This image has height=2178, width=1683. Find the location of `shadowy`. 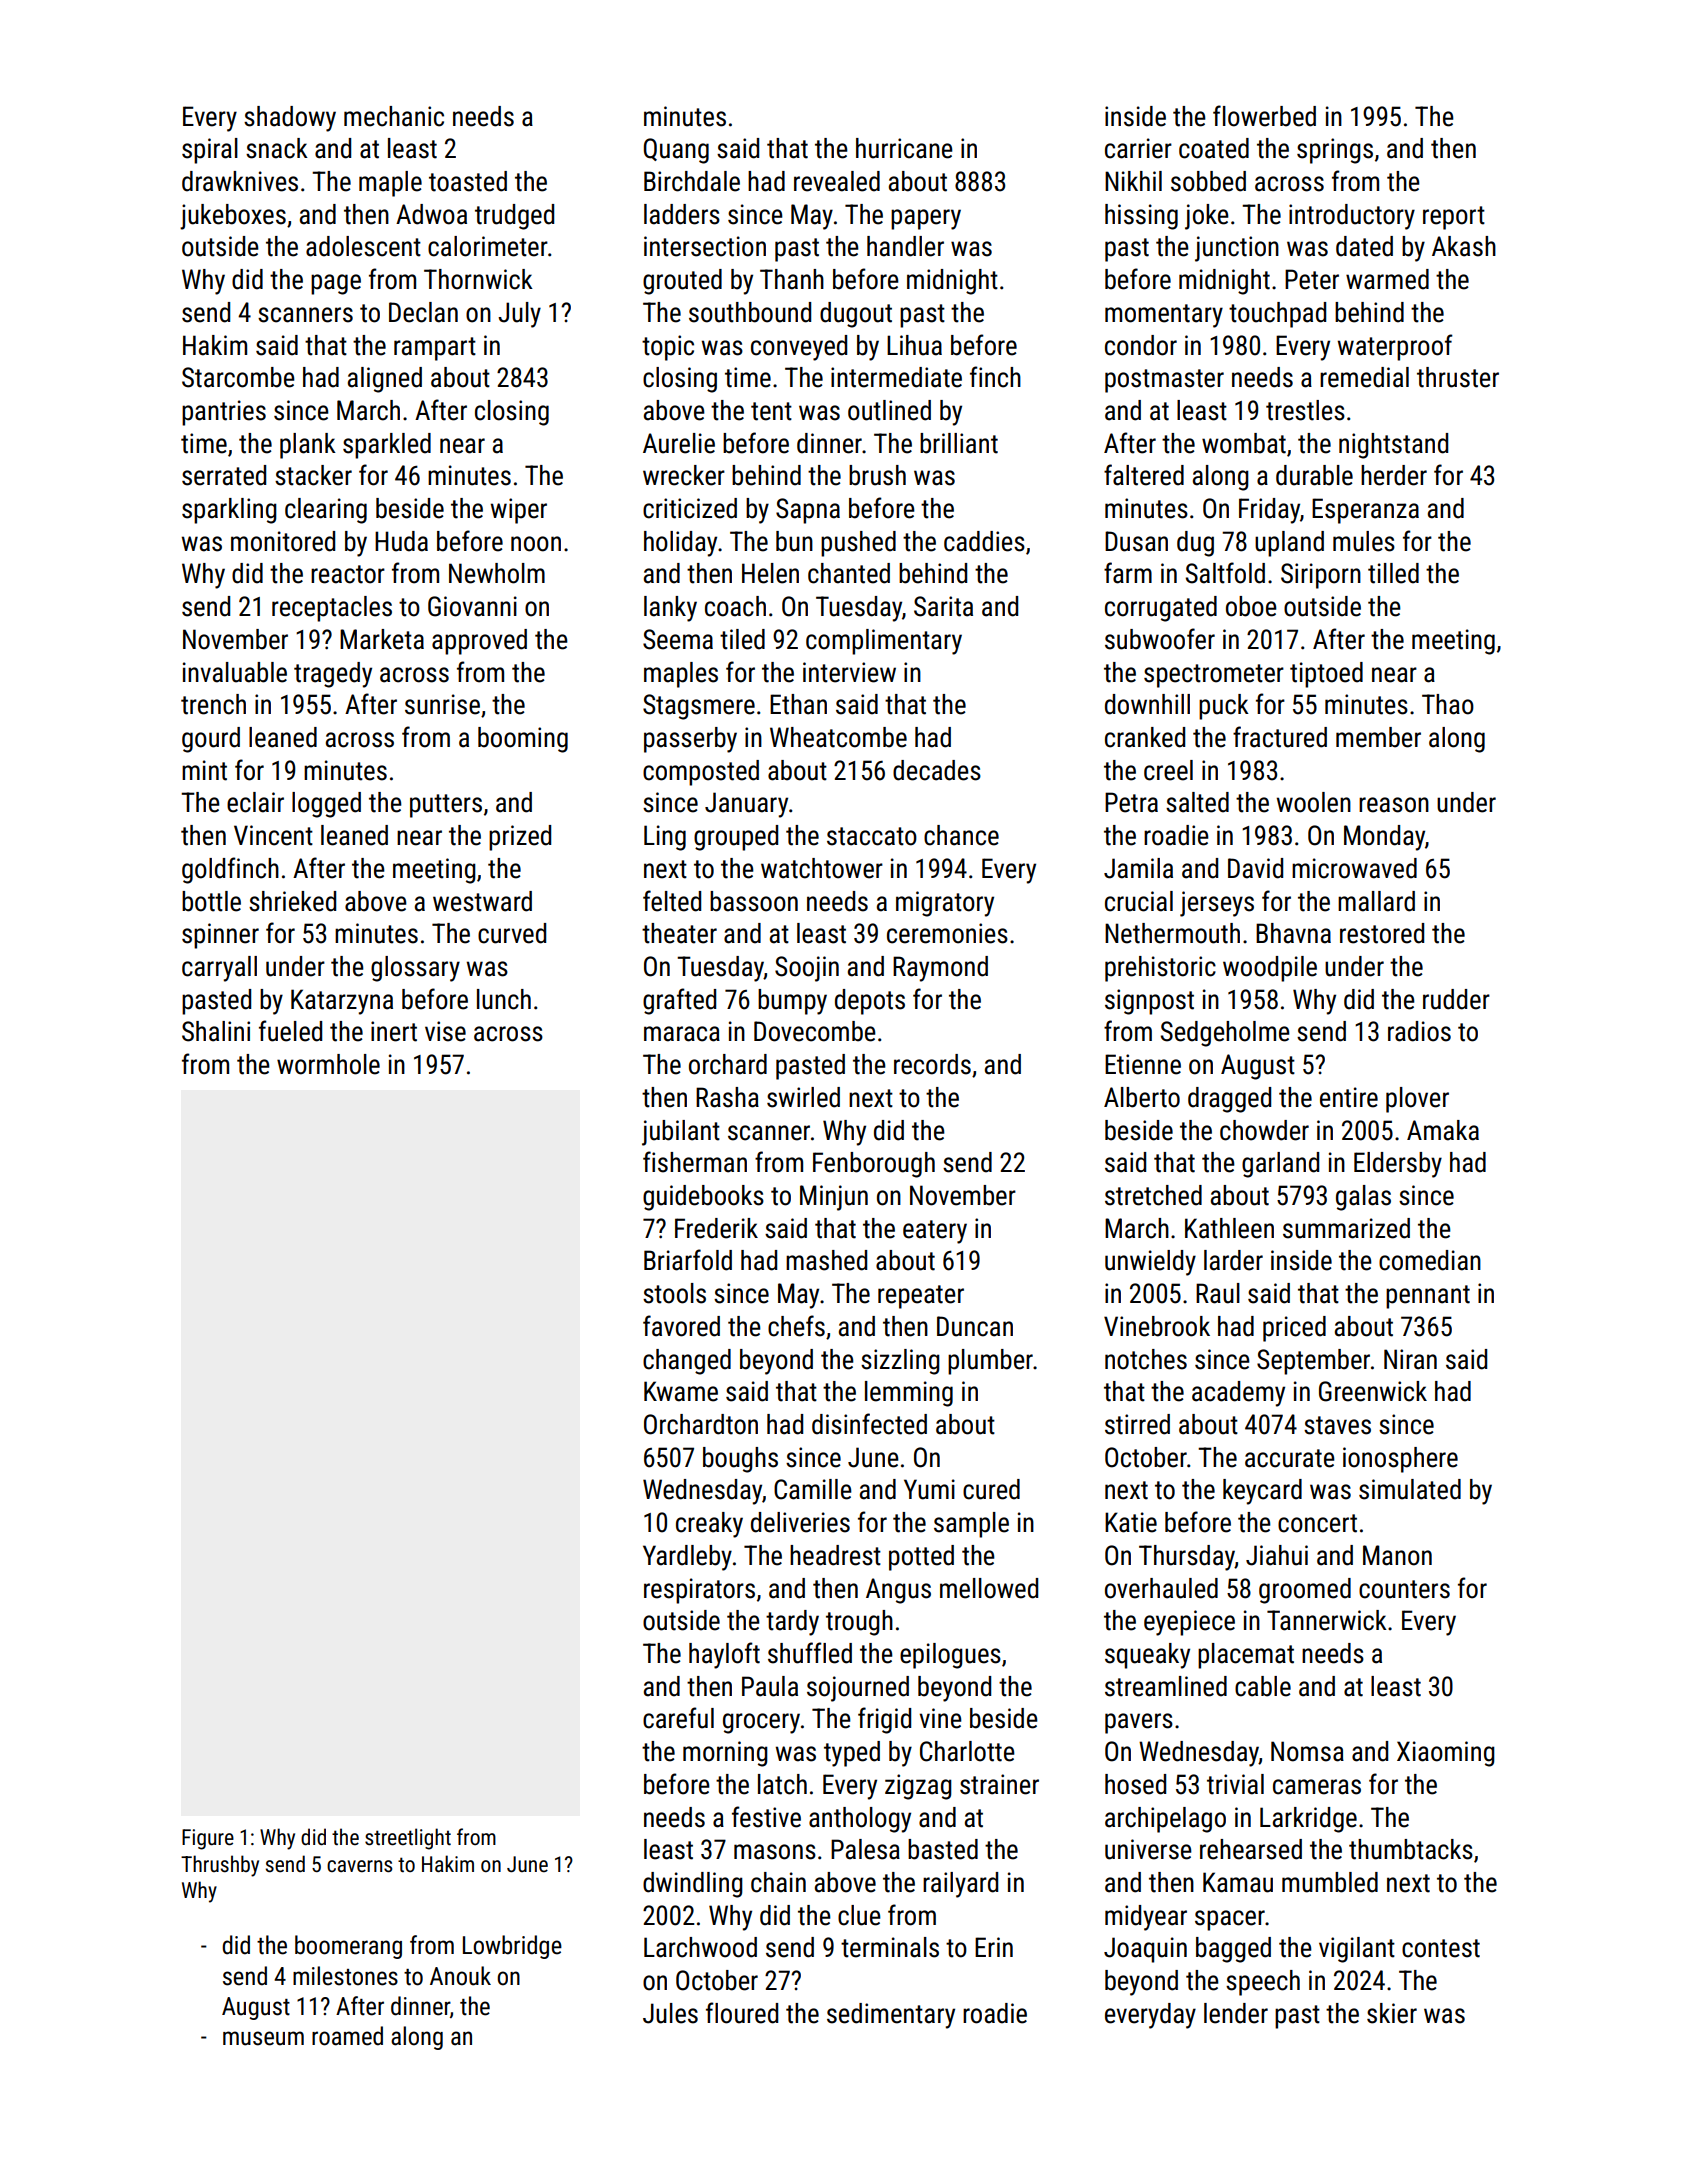

shadowy is located at coordinates (290, 119).
